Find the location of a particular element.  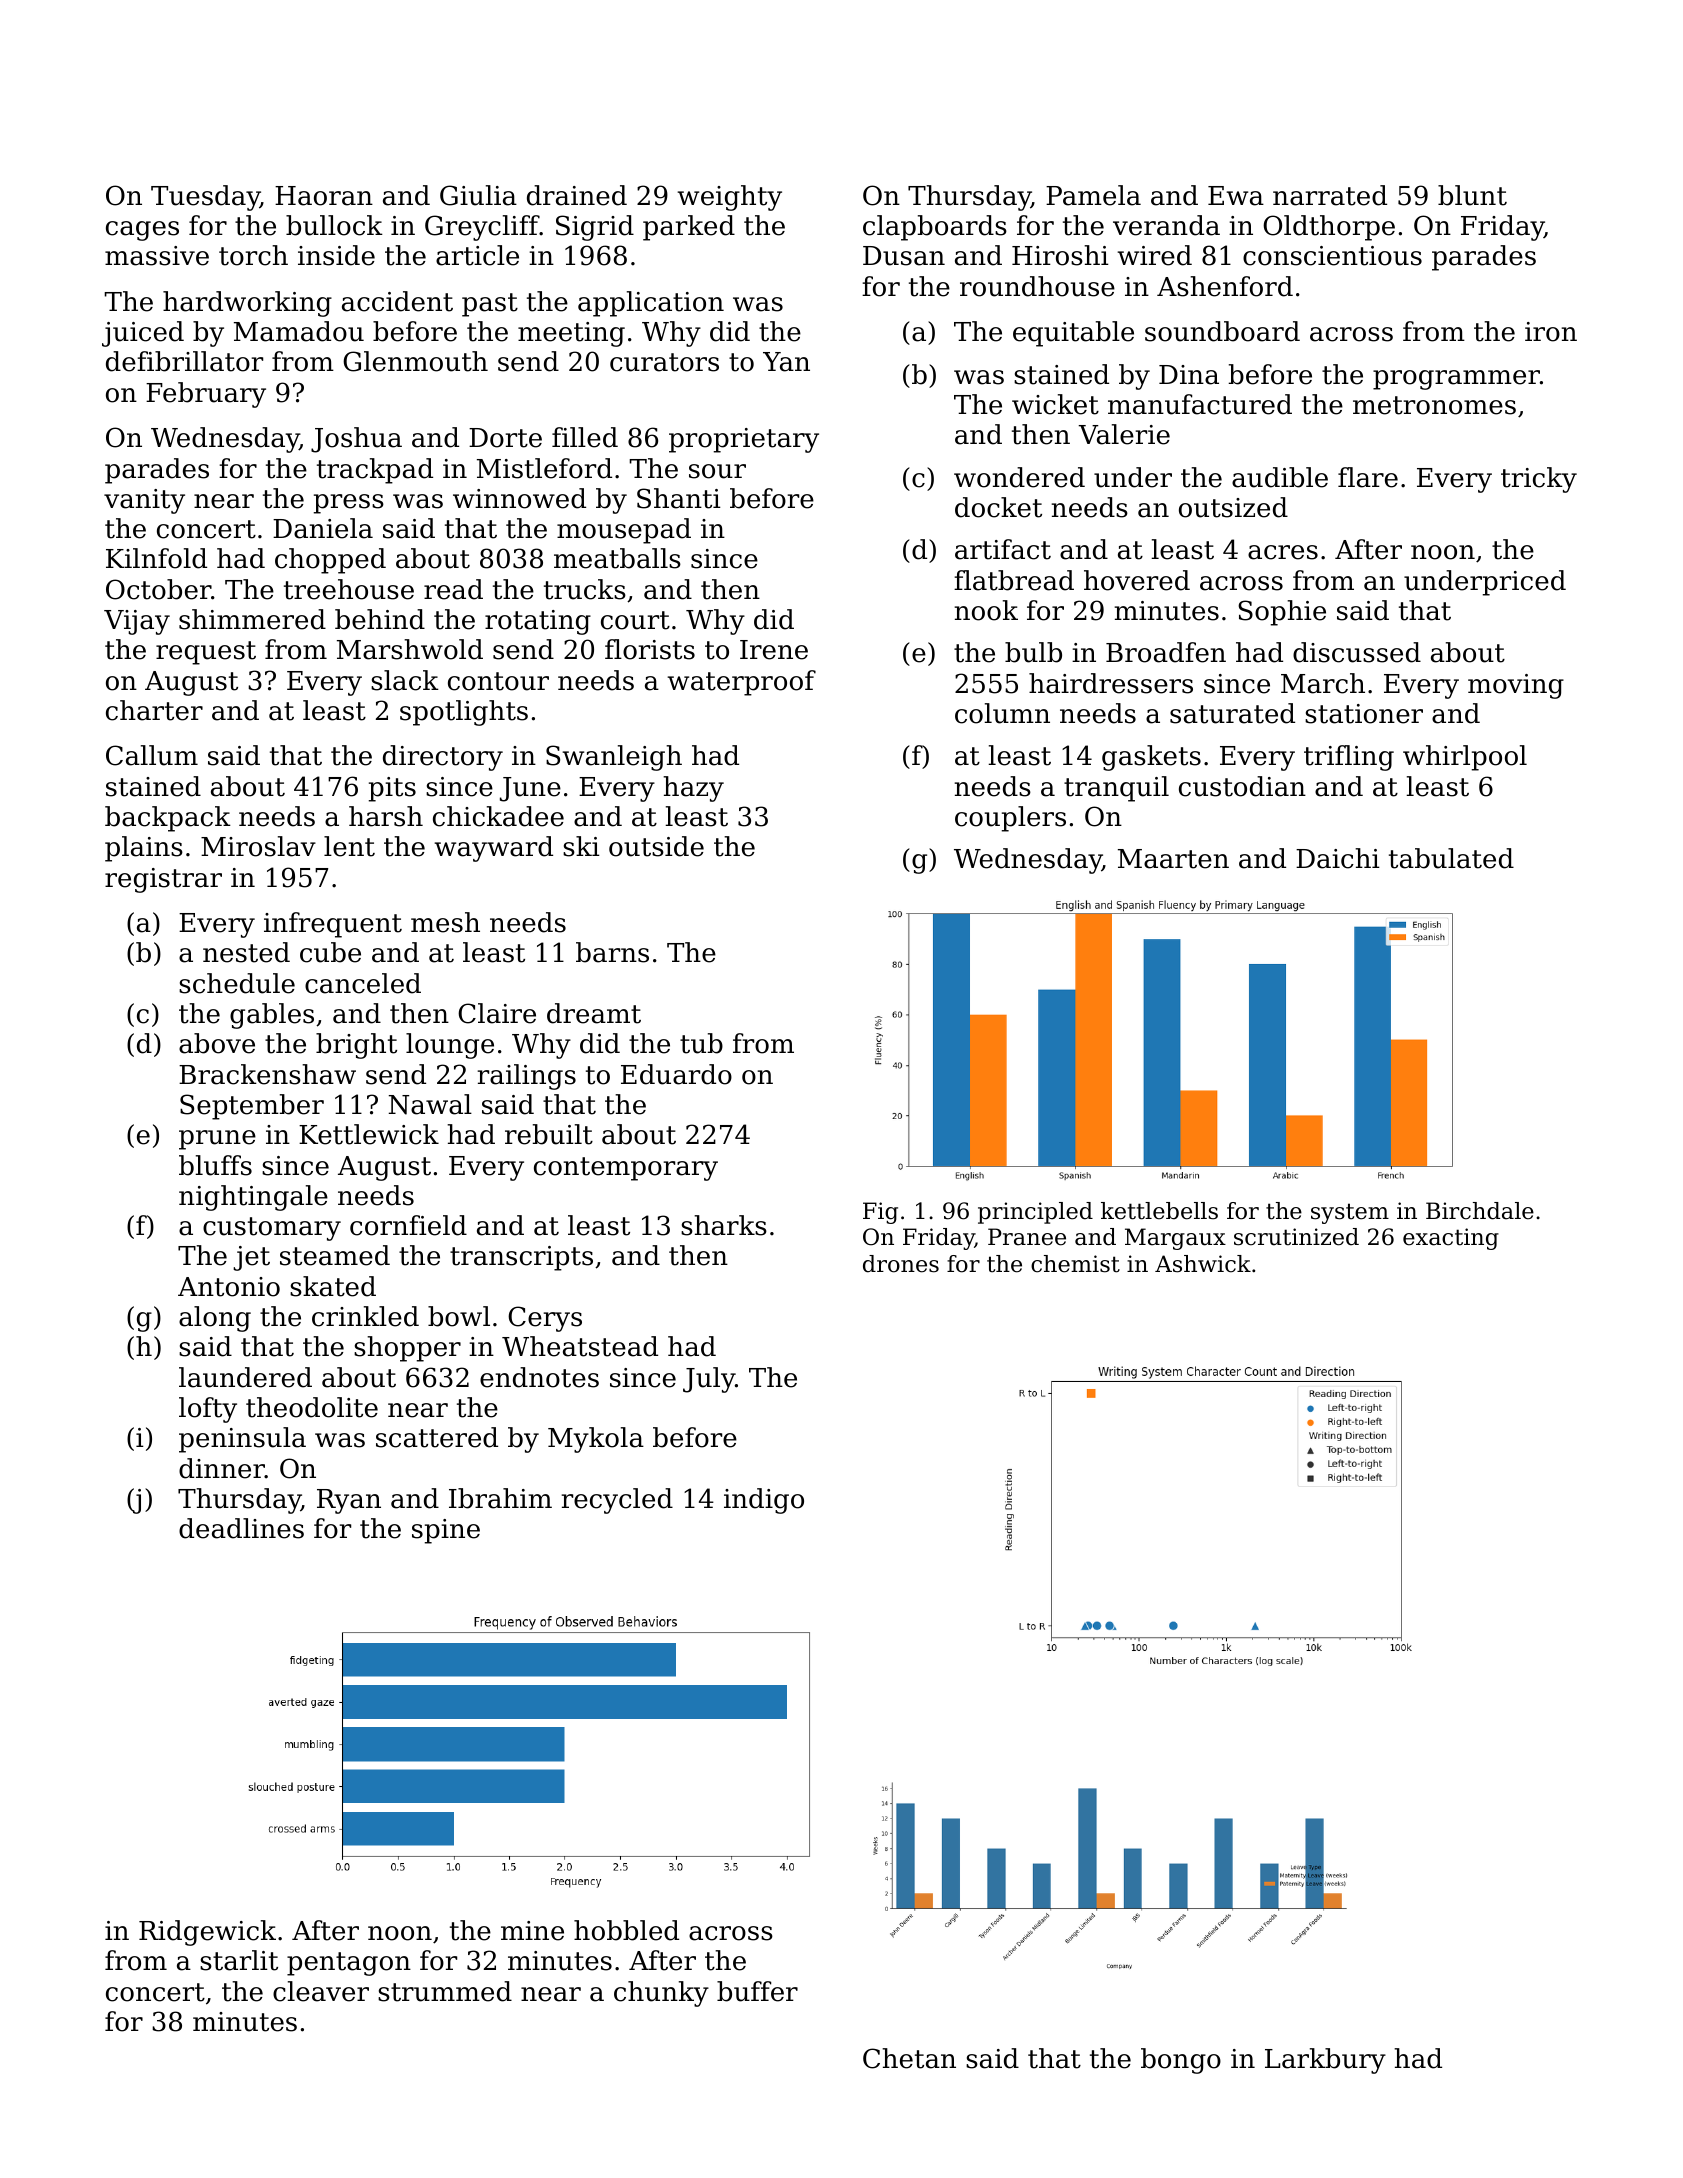

Maarten is located at coordinates (1173, 859).
